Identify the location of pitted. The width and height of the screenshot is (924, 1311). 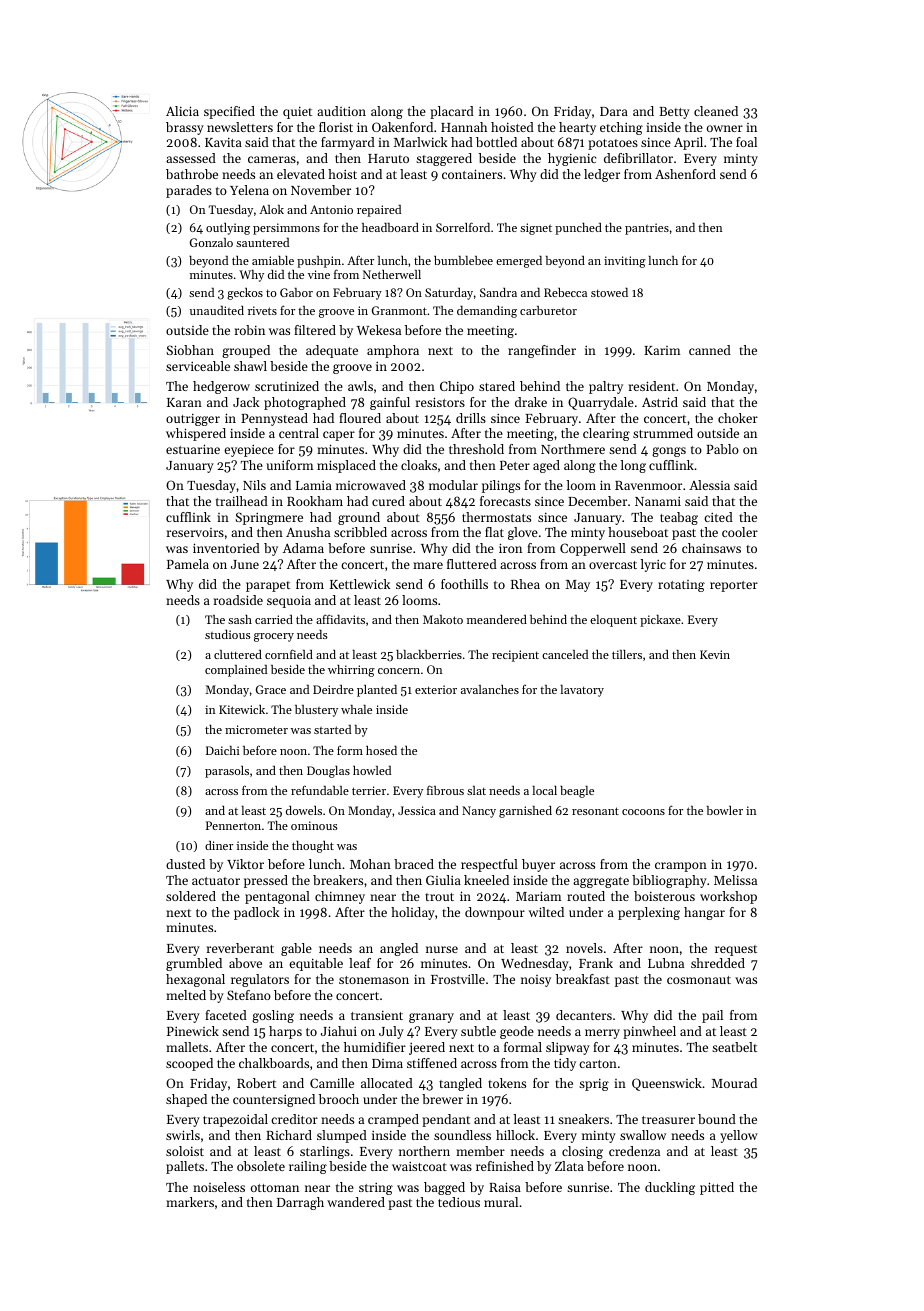
(717, 1188).
